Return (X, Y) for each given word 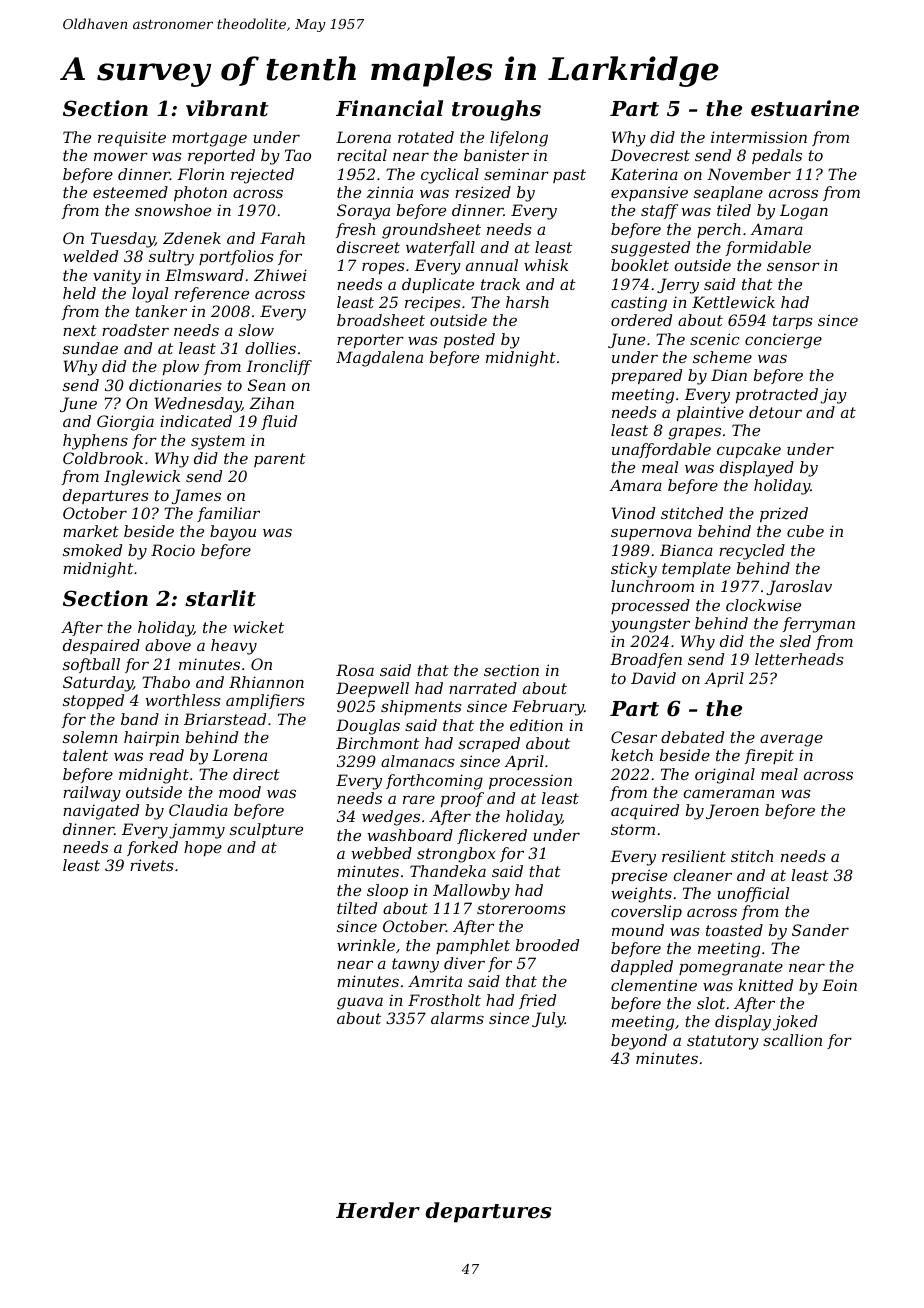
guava (360, 1003)
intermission (759, 137)
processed (650, 606)
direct (256, 774)
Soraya (363, 212)
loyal (150, 295)
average (791, 740)
